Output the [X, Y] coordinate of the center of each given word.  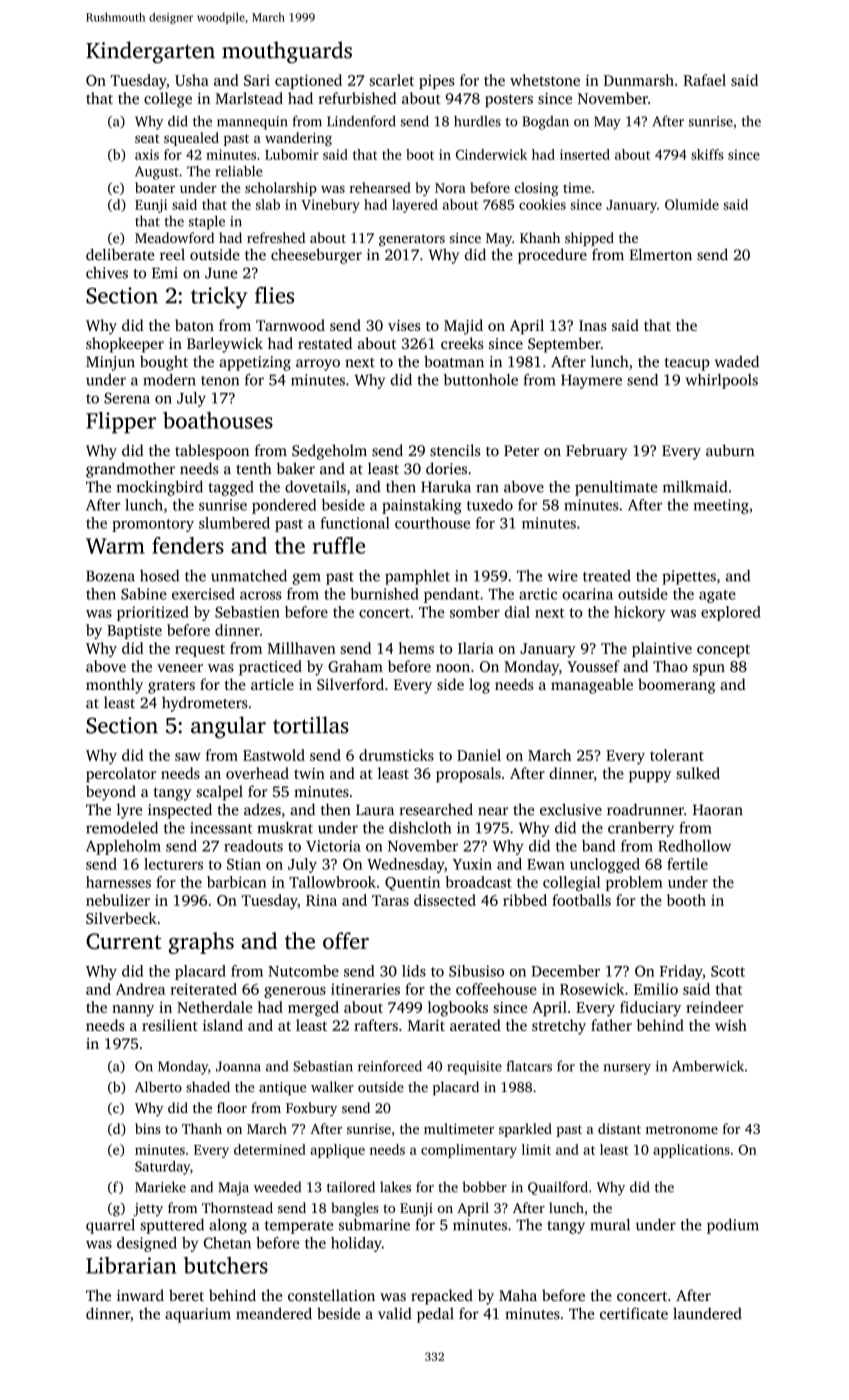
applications [691, 1151]
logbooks [458, 1009]
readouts [253, 846]
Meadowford [174, 237]
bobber [484, 1187]
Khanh [540, 237]
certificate [634, 1313]
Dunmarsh [639, 80]
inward [140, 1295]
